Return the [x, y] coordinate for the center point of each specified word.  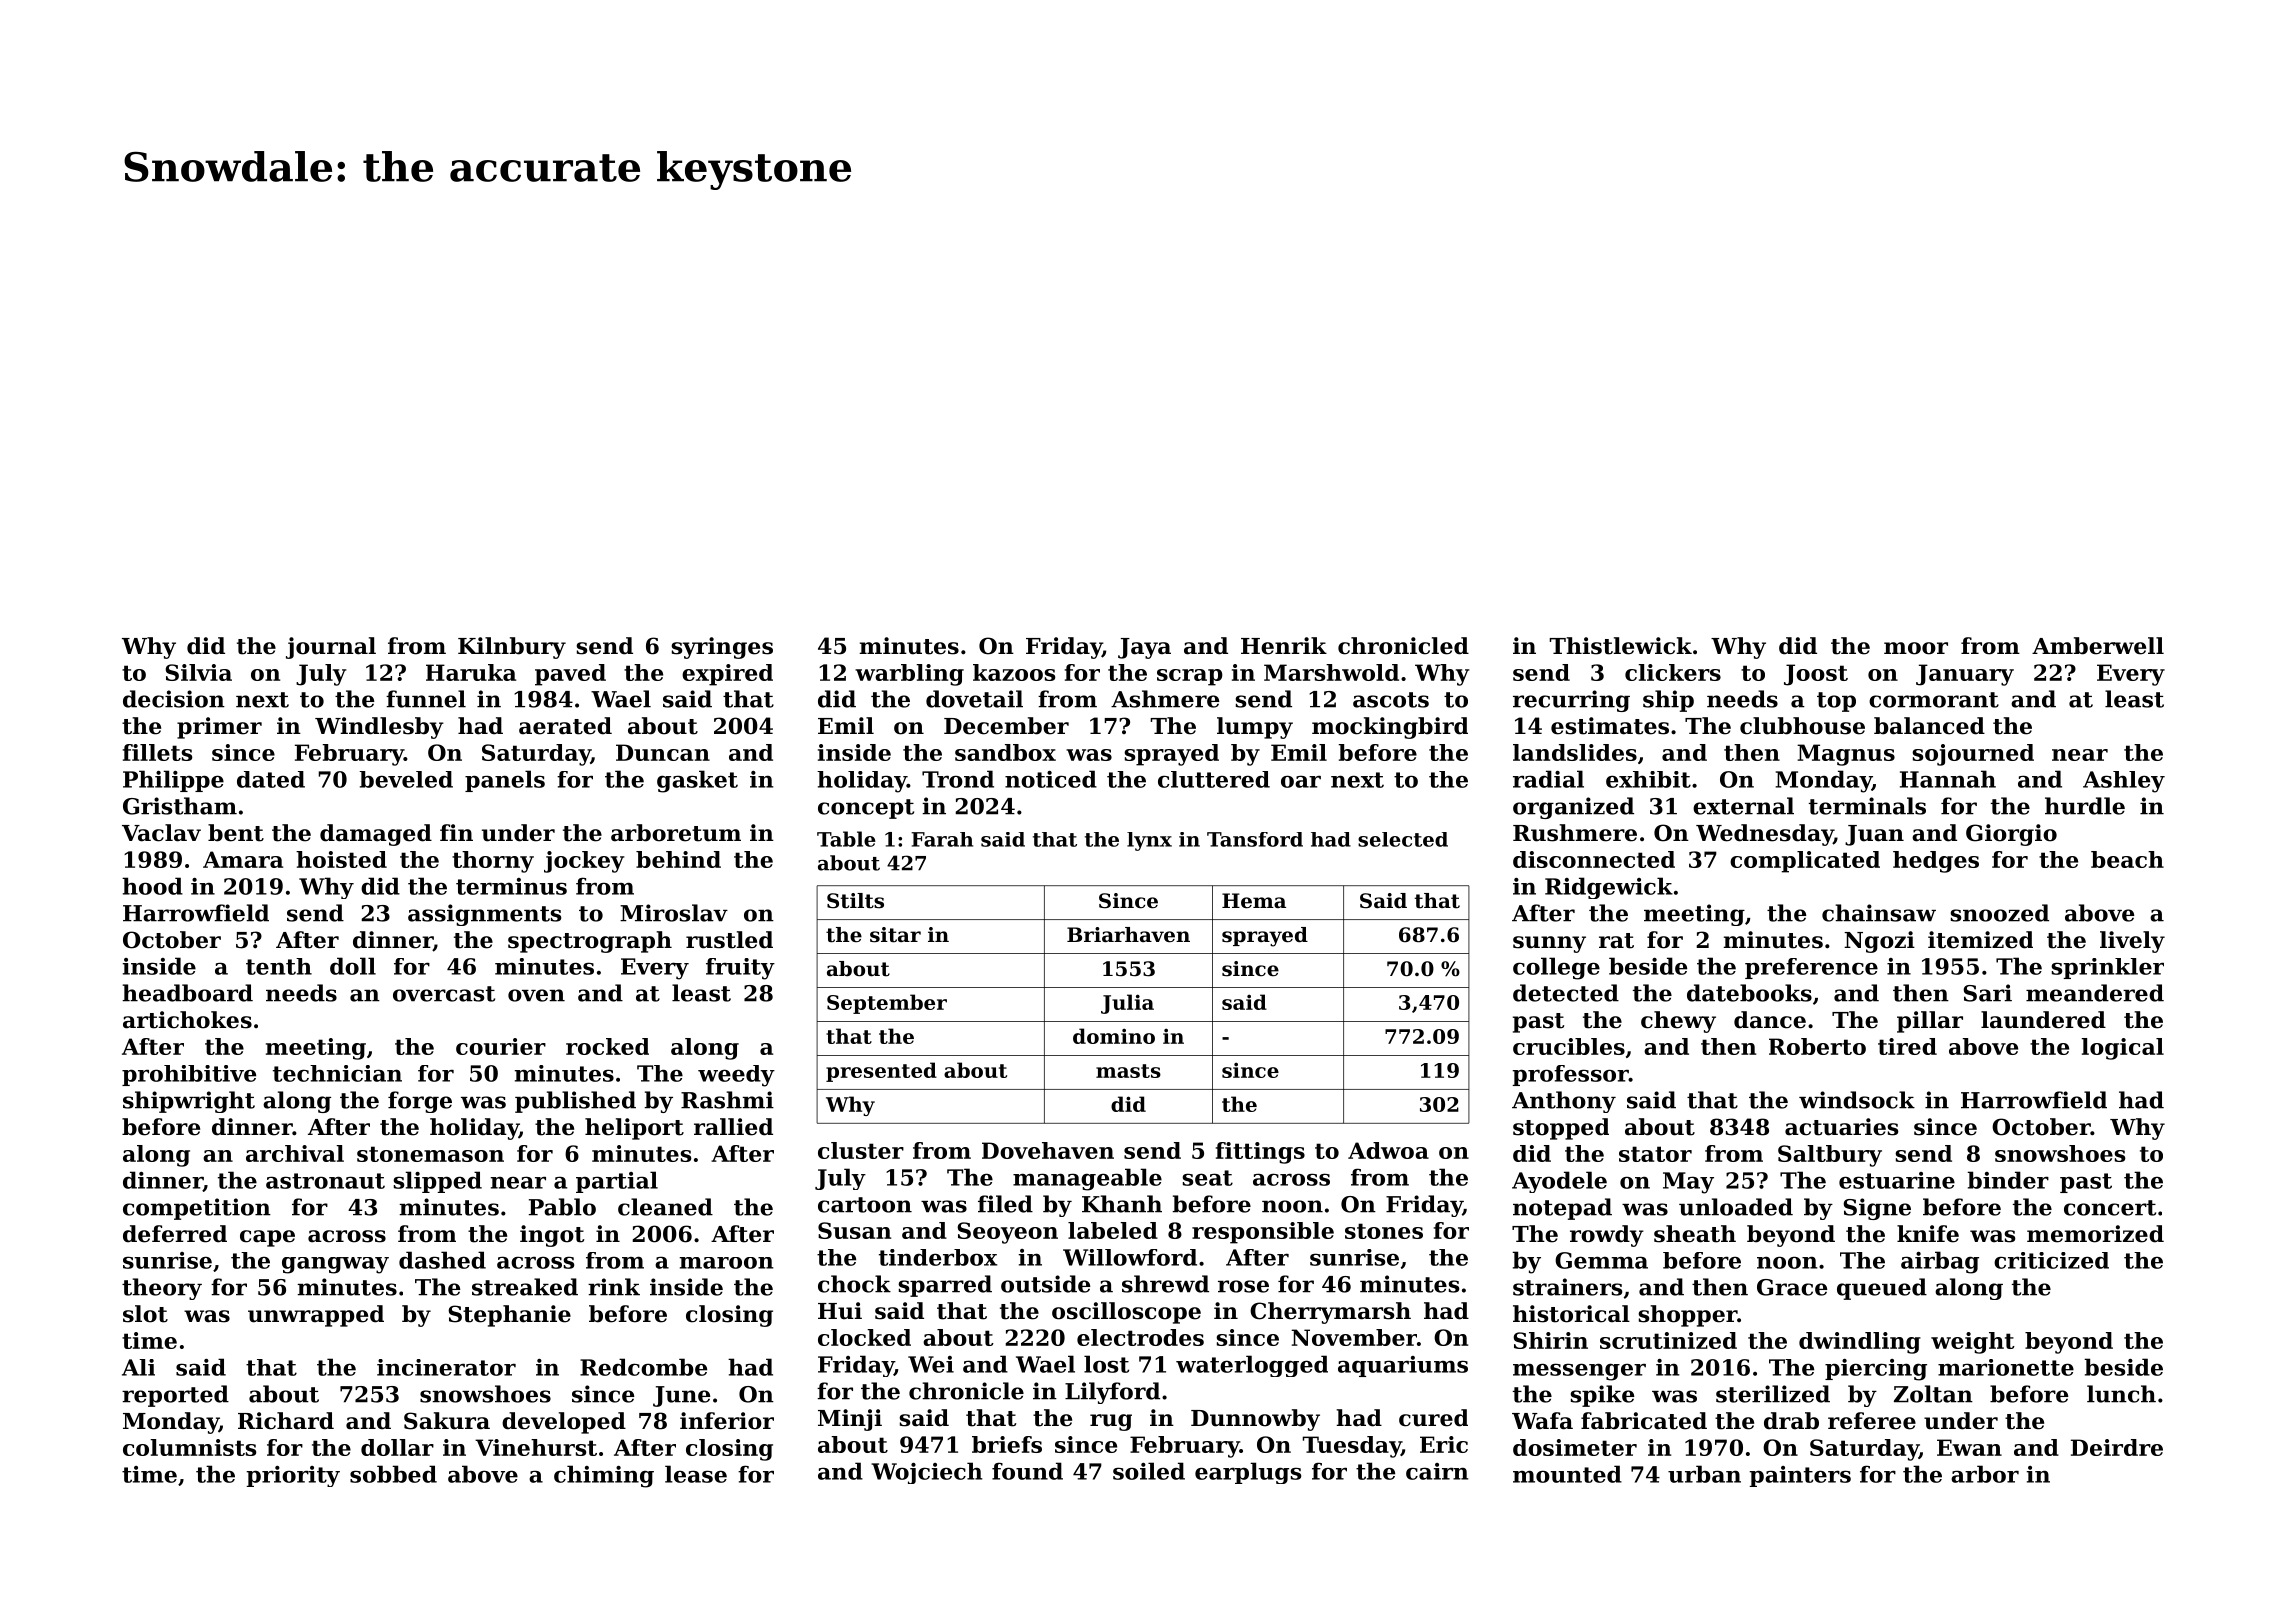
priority [293, 1476]
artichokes [187, 1020]
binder [2008, 1180]
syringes [722, 648]
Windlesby [379, 728]
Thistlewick [1620, 646]
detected [1566, 993]
